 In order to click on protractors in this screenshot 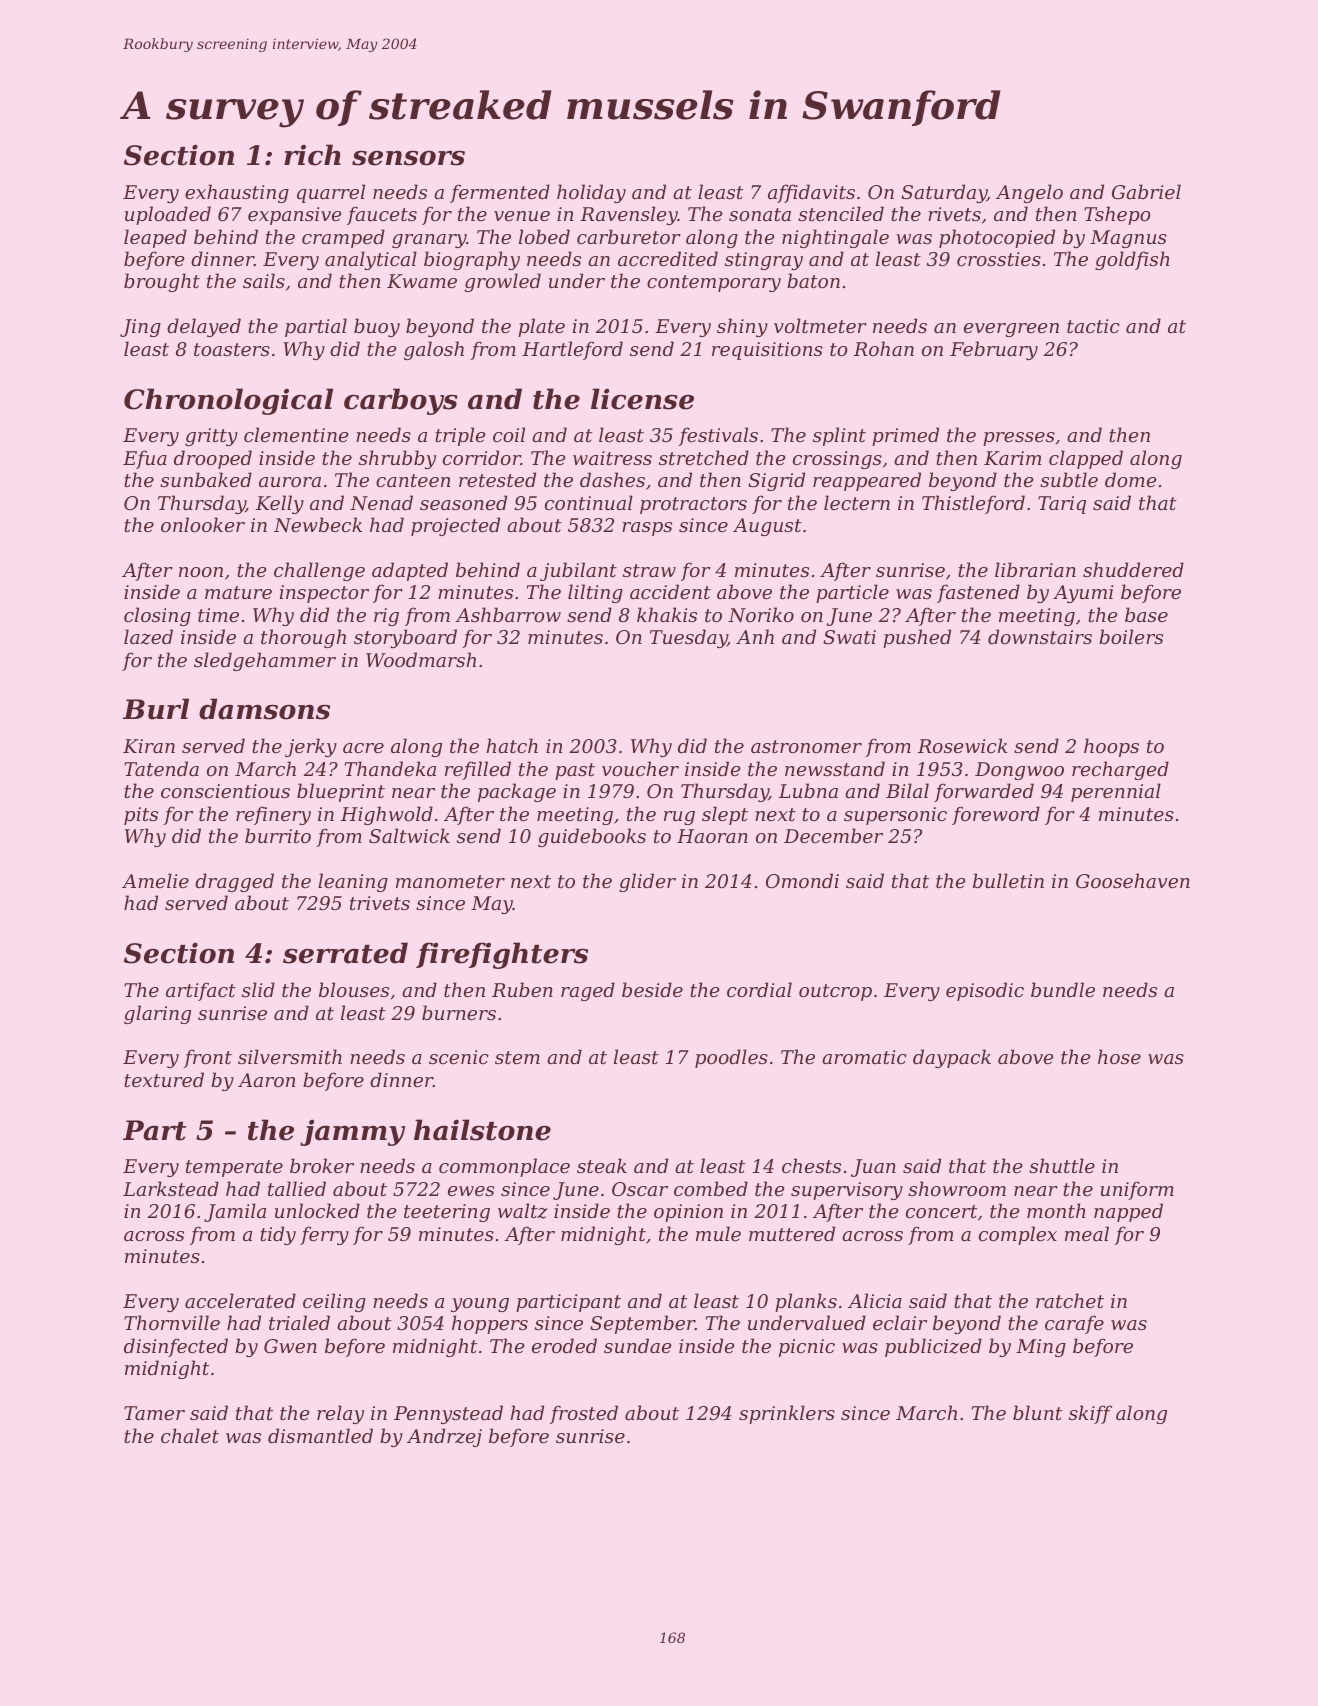, I will do `click(693, 505)`.
